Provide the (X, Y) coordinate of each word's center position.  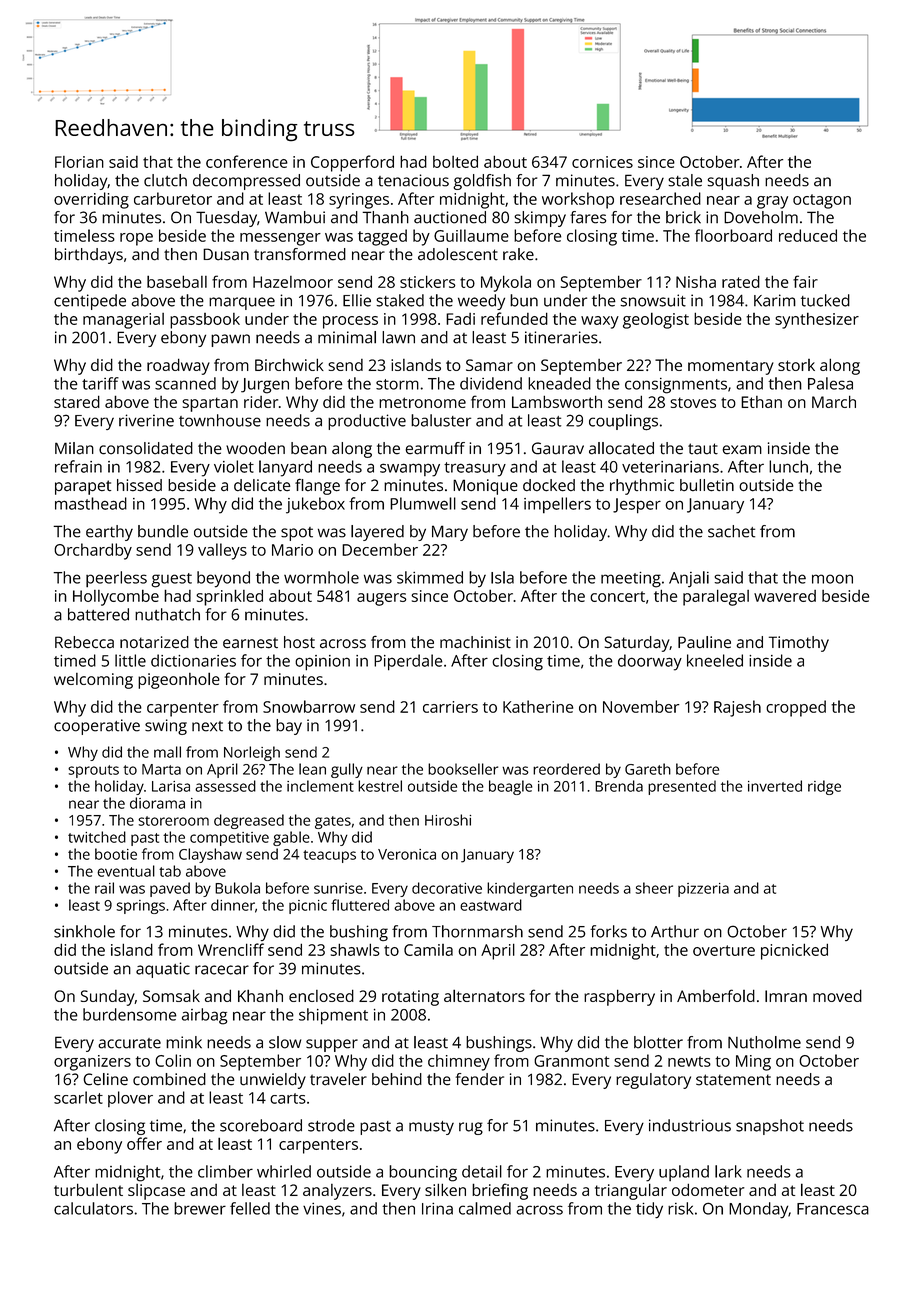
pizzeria (703, 890)
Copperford (352, 163)
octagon (822, 201)
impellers (557, 505)
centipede (90, 302)
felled (250, 1208)
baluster (441, 420)
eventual (126, 871)
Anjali (689, 579)
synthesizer (817, 320)
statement (733, 1080)
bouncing (423, 1173)
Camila (428, 950)
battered (98, 614)
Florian (79, 162)
